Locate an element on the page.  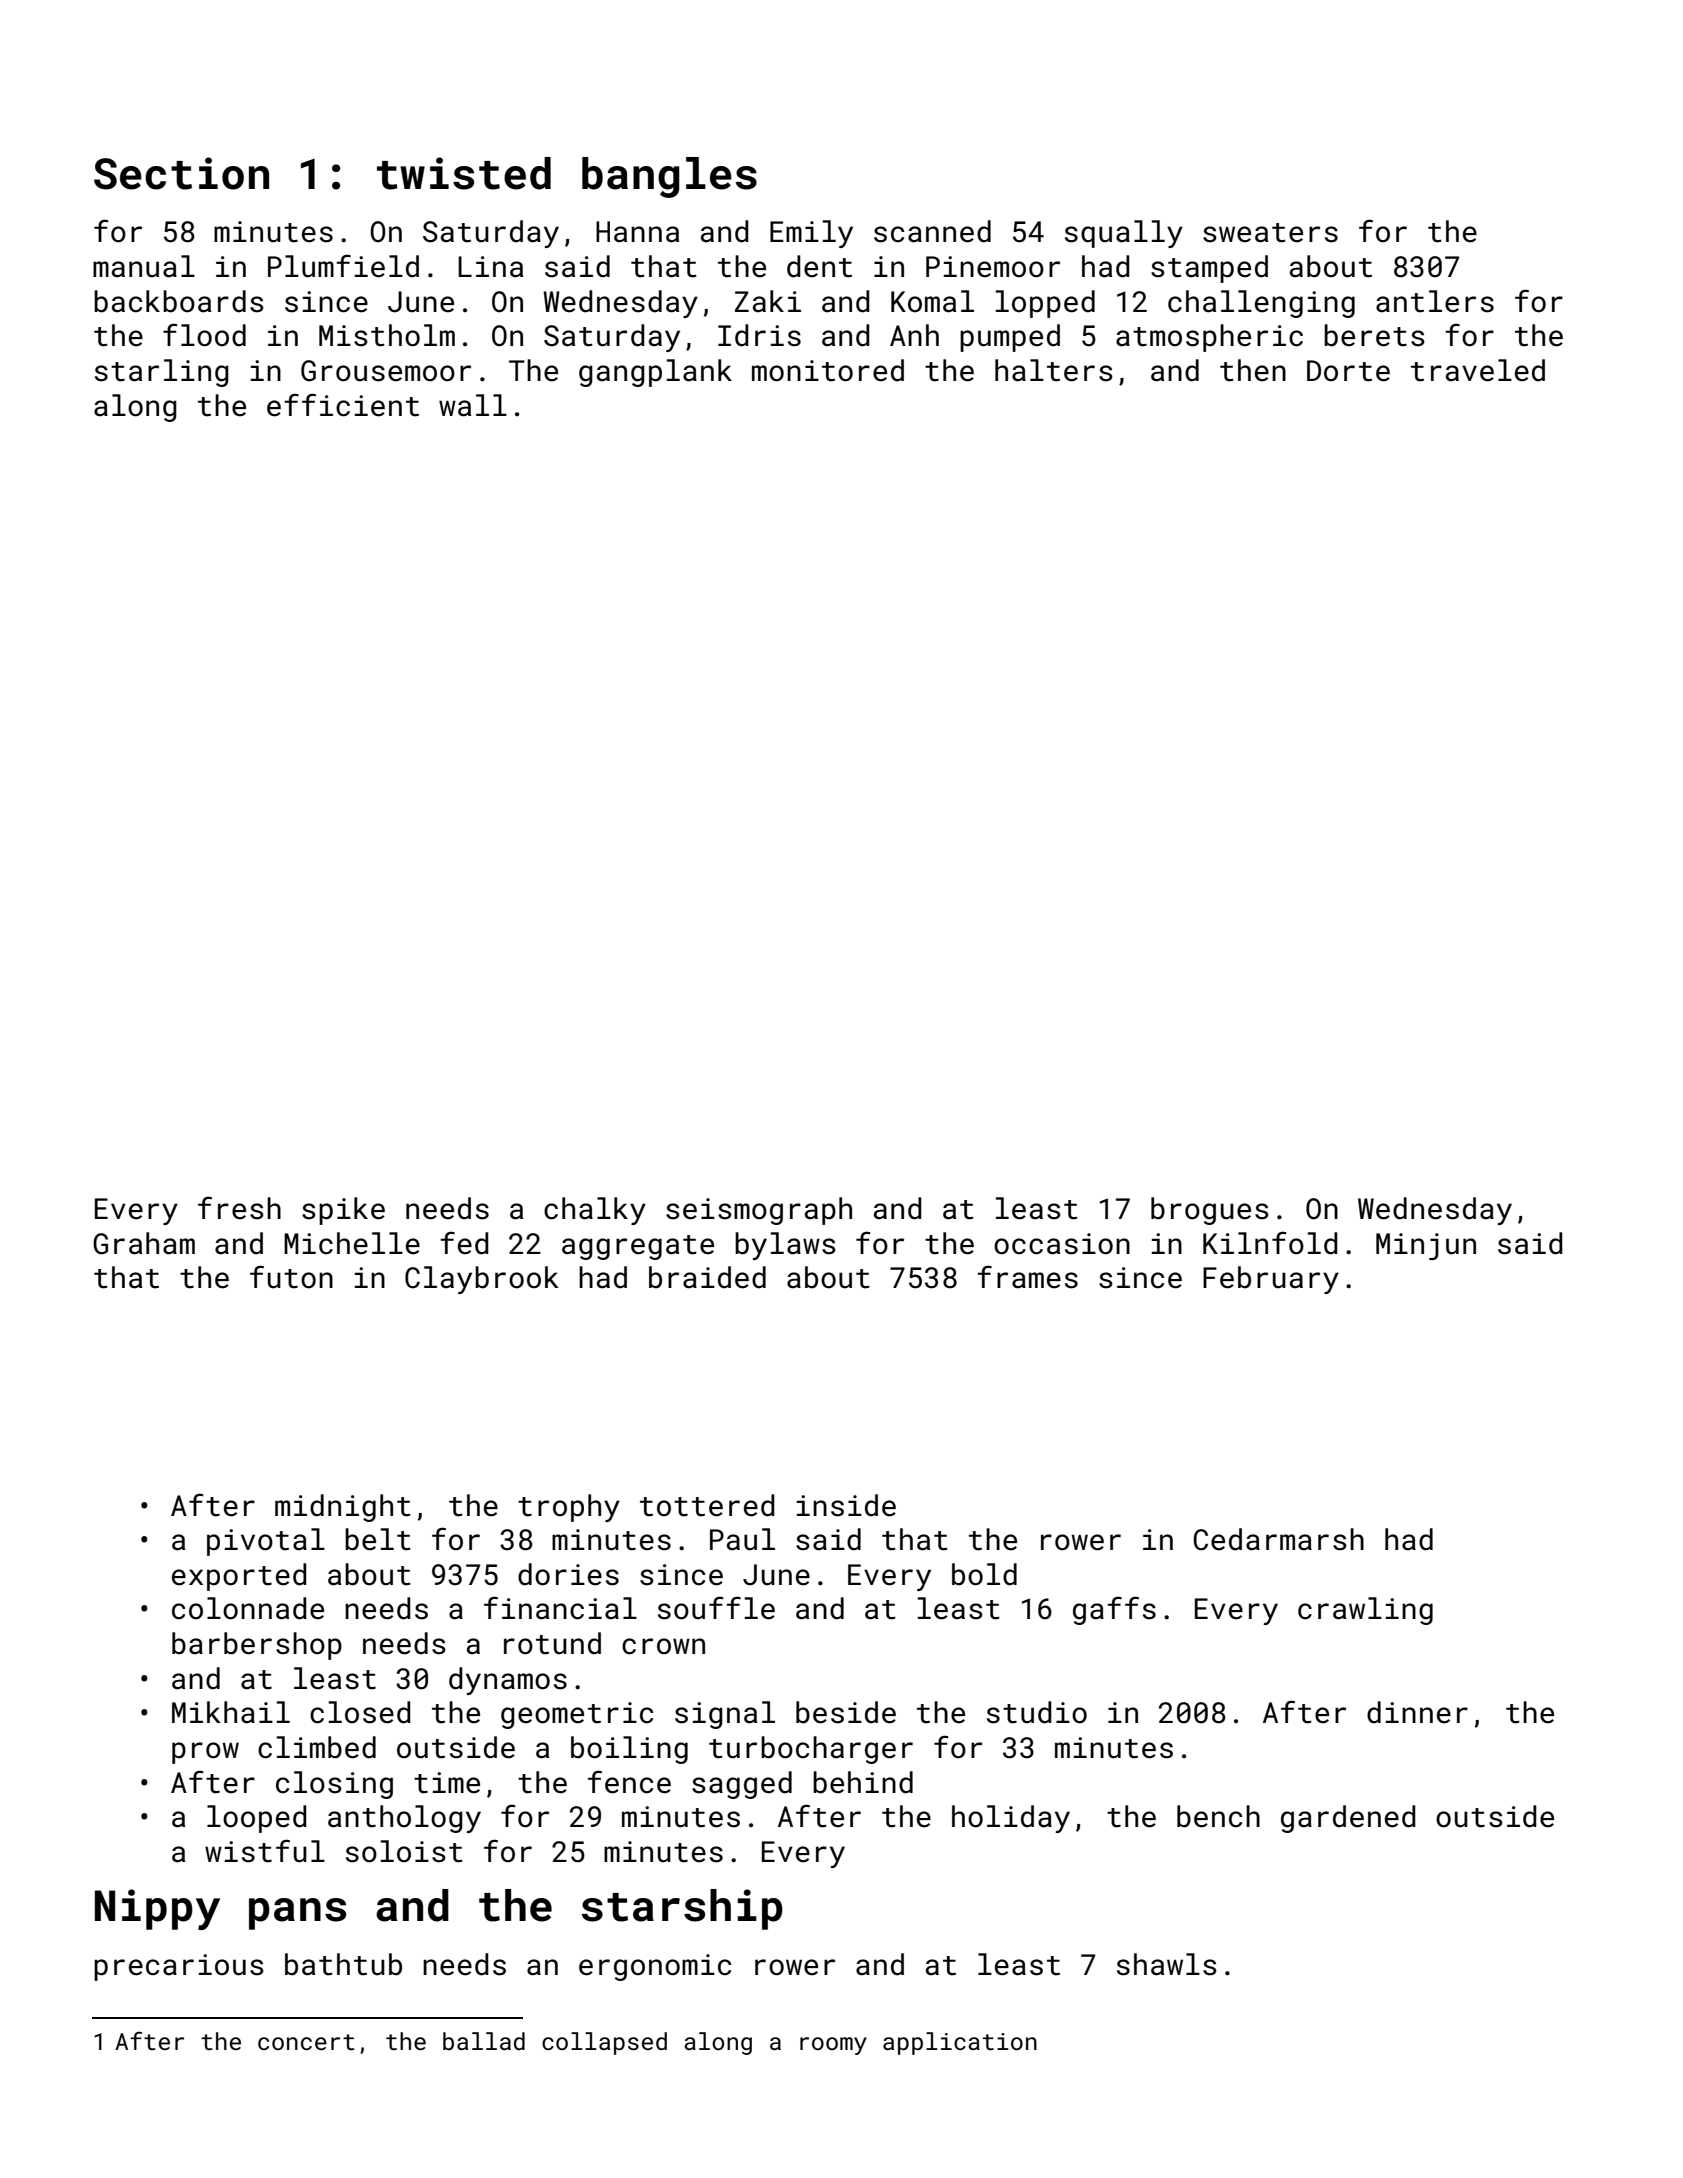
shawls is located at coordinates (1167, 1964).
